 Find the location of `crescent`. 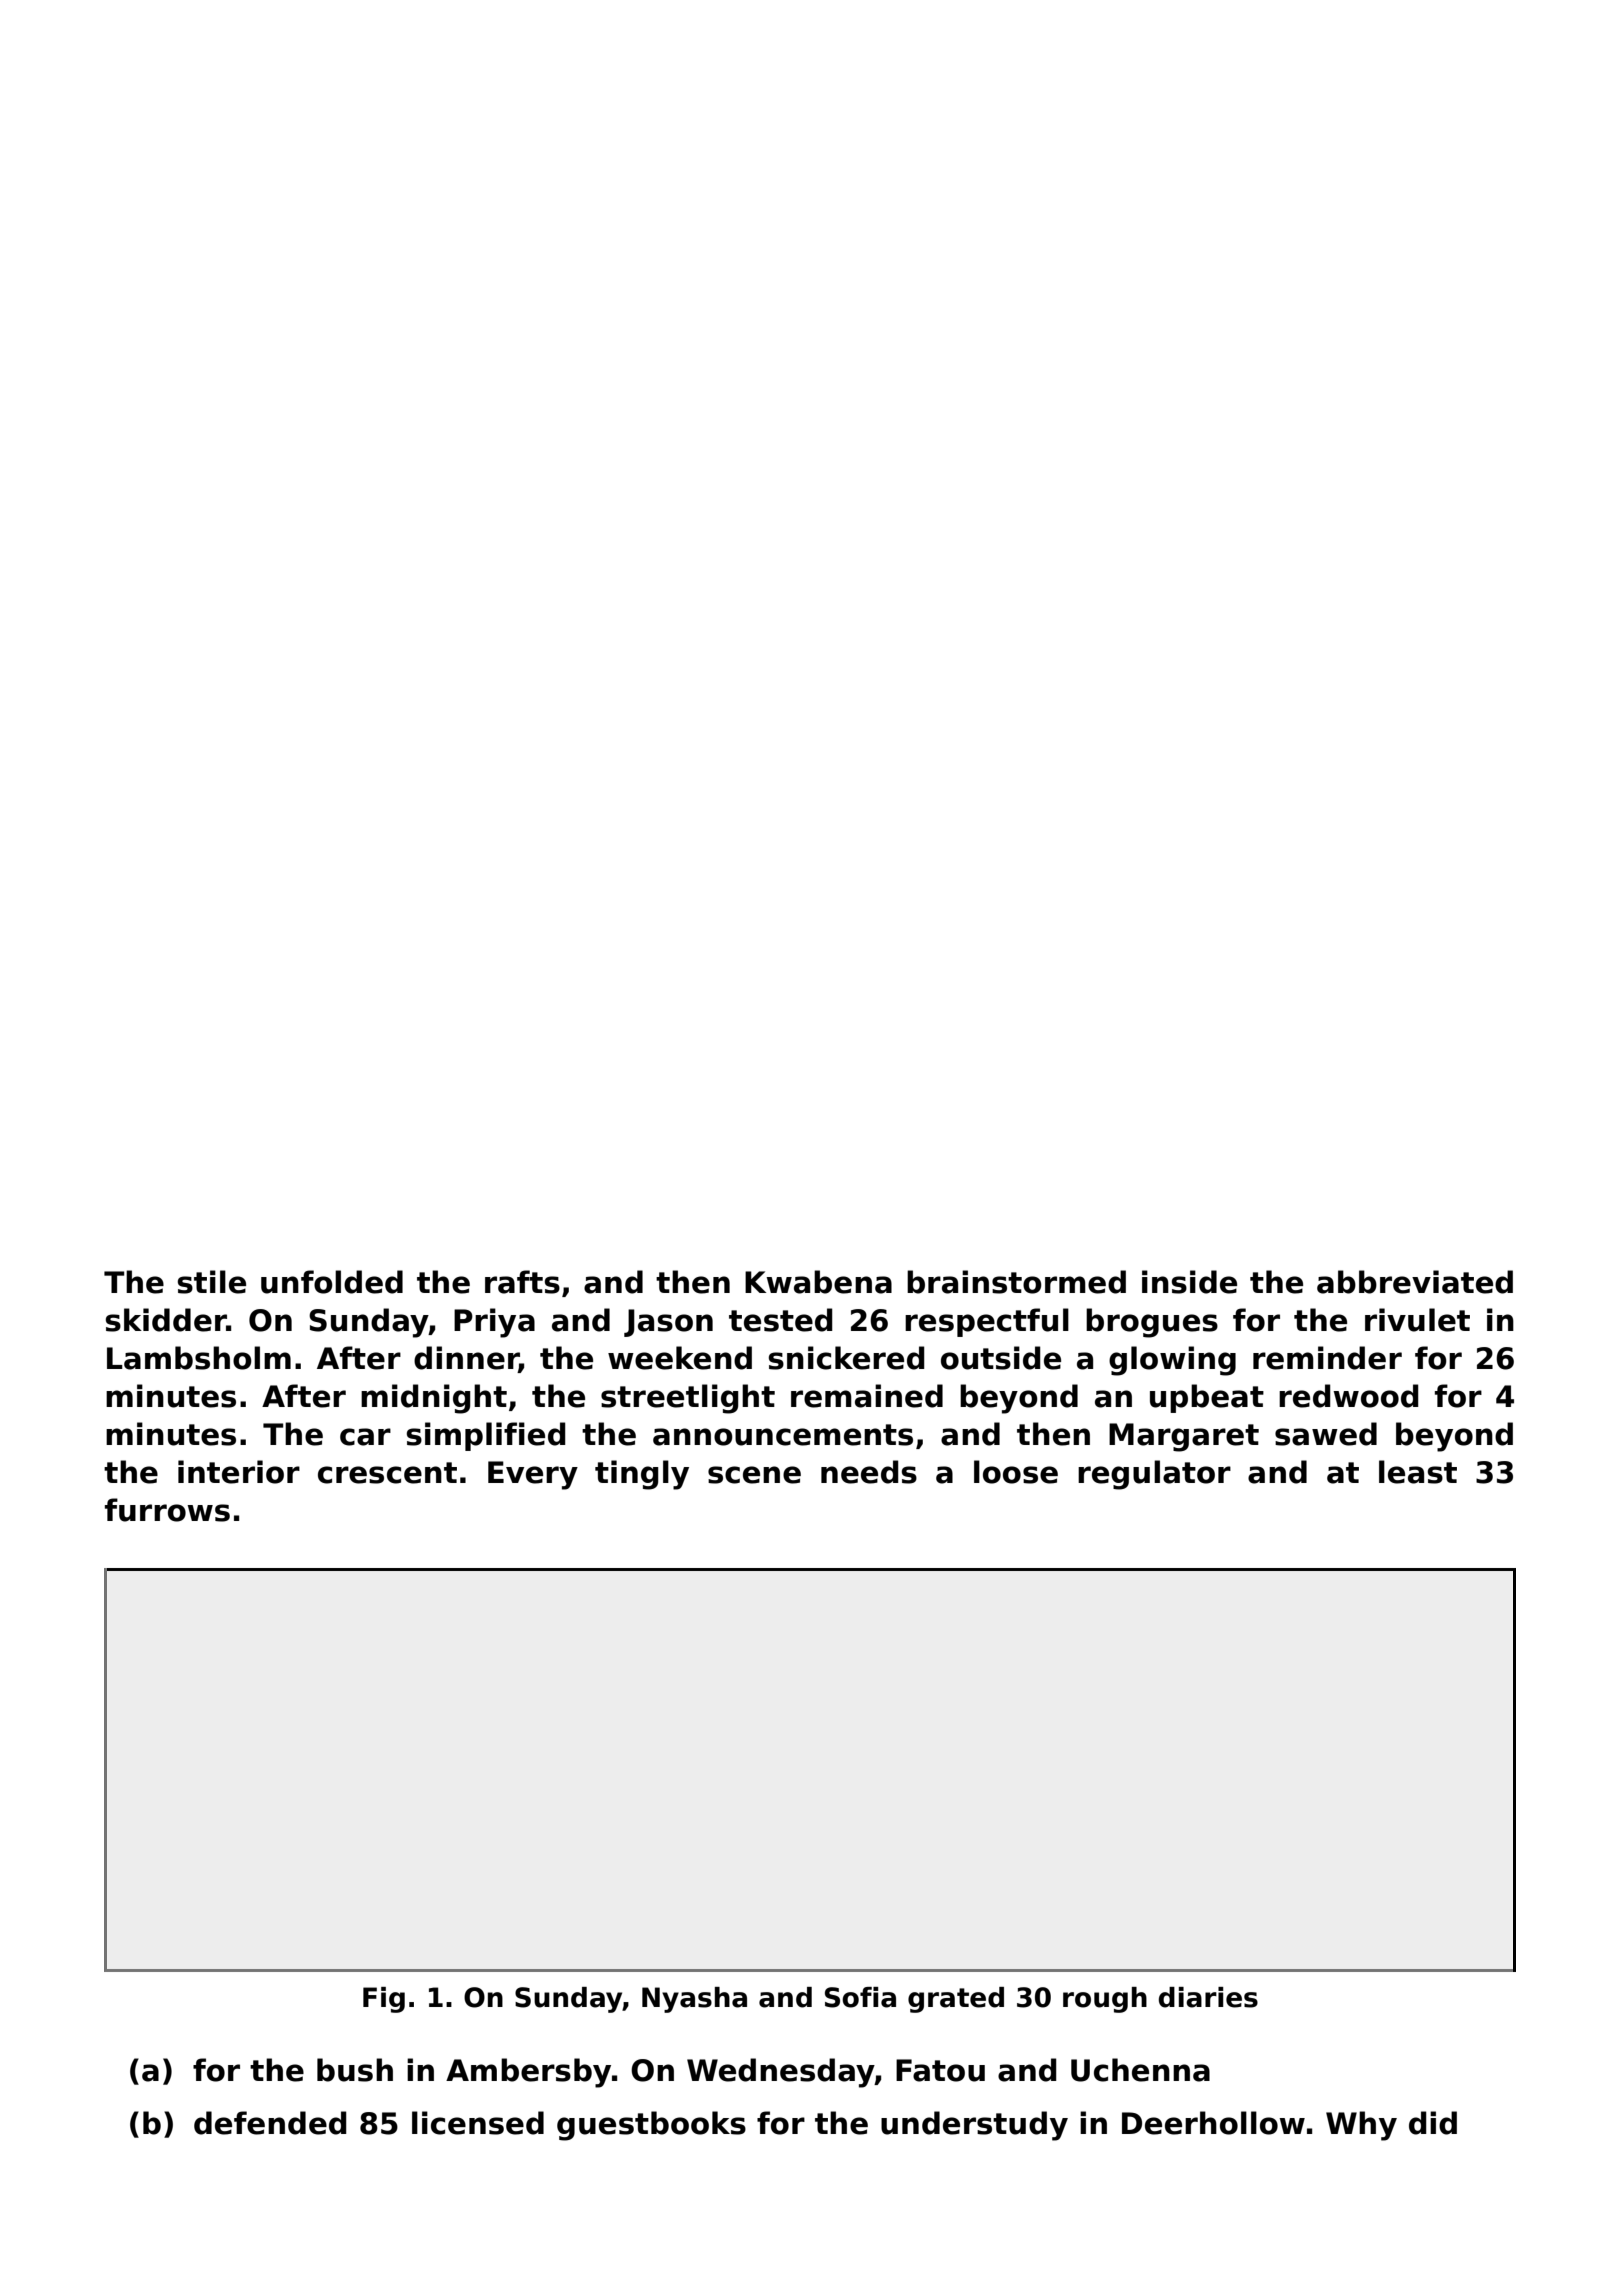

crescent is located at coordinates (387, 1473).
